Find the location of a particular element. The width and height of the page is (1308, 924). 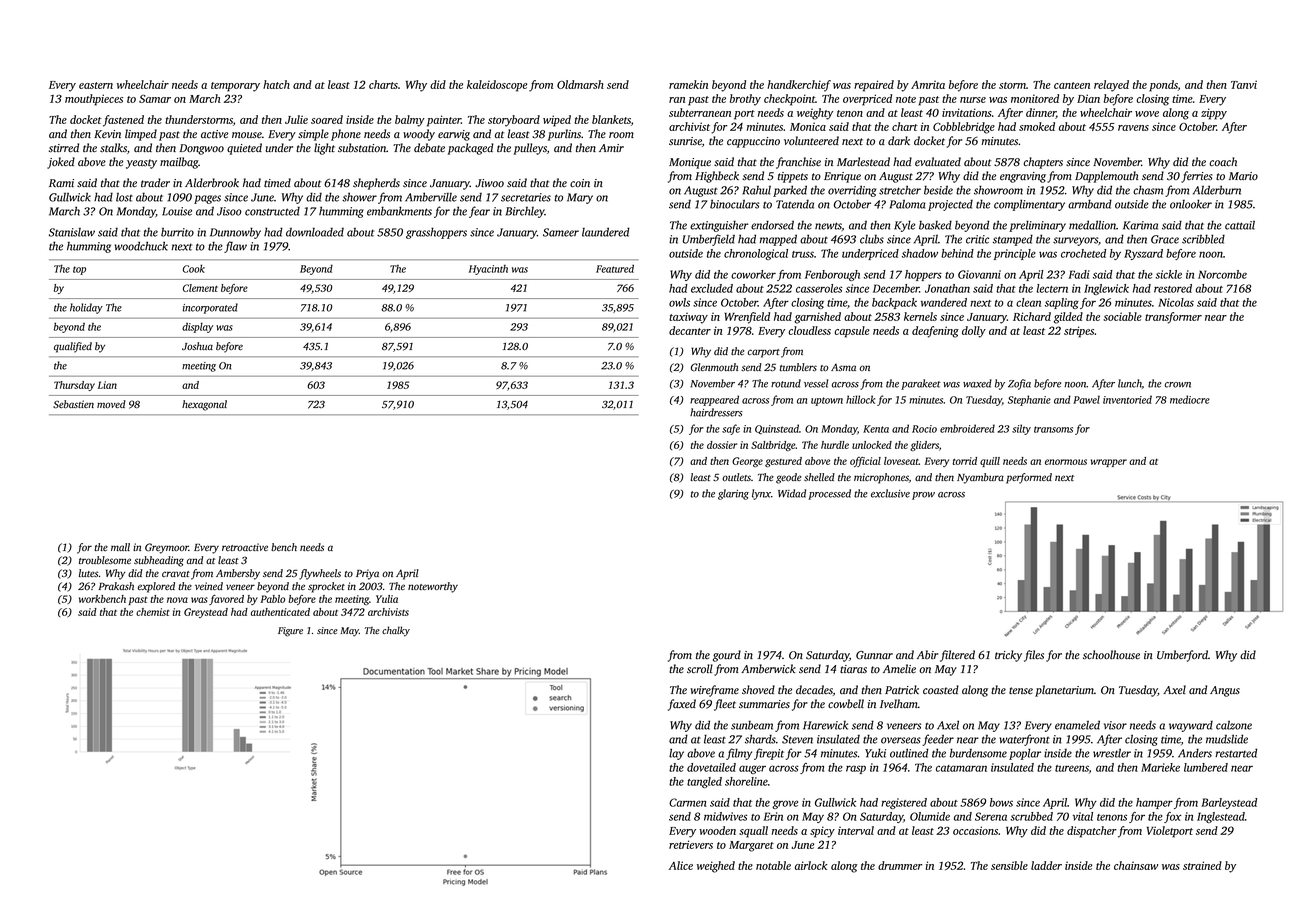

behind is located at coordinates (957, 253).
